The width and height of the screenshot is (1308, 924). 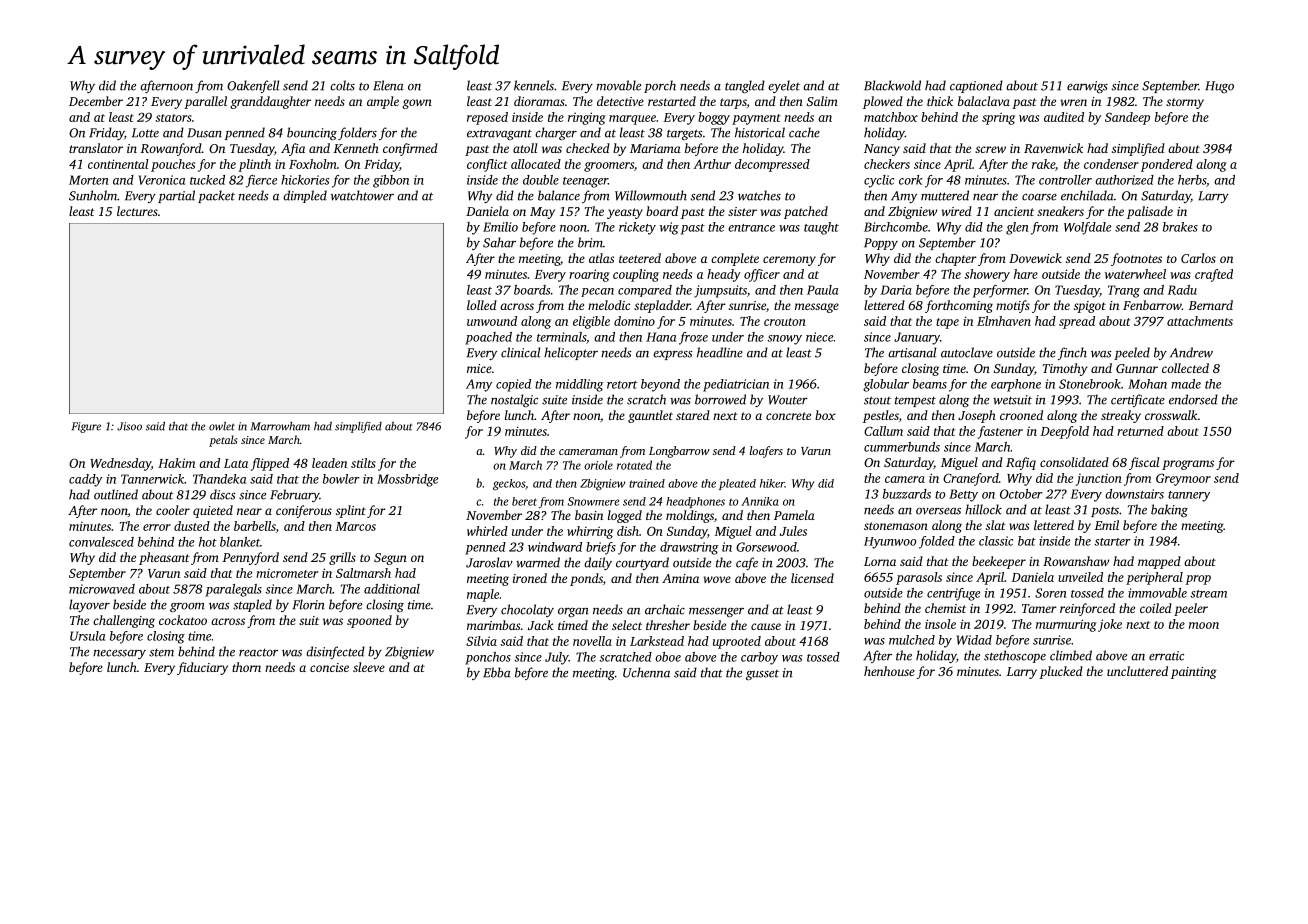 I want to click on disinfected, so click(x=335, y=652).
